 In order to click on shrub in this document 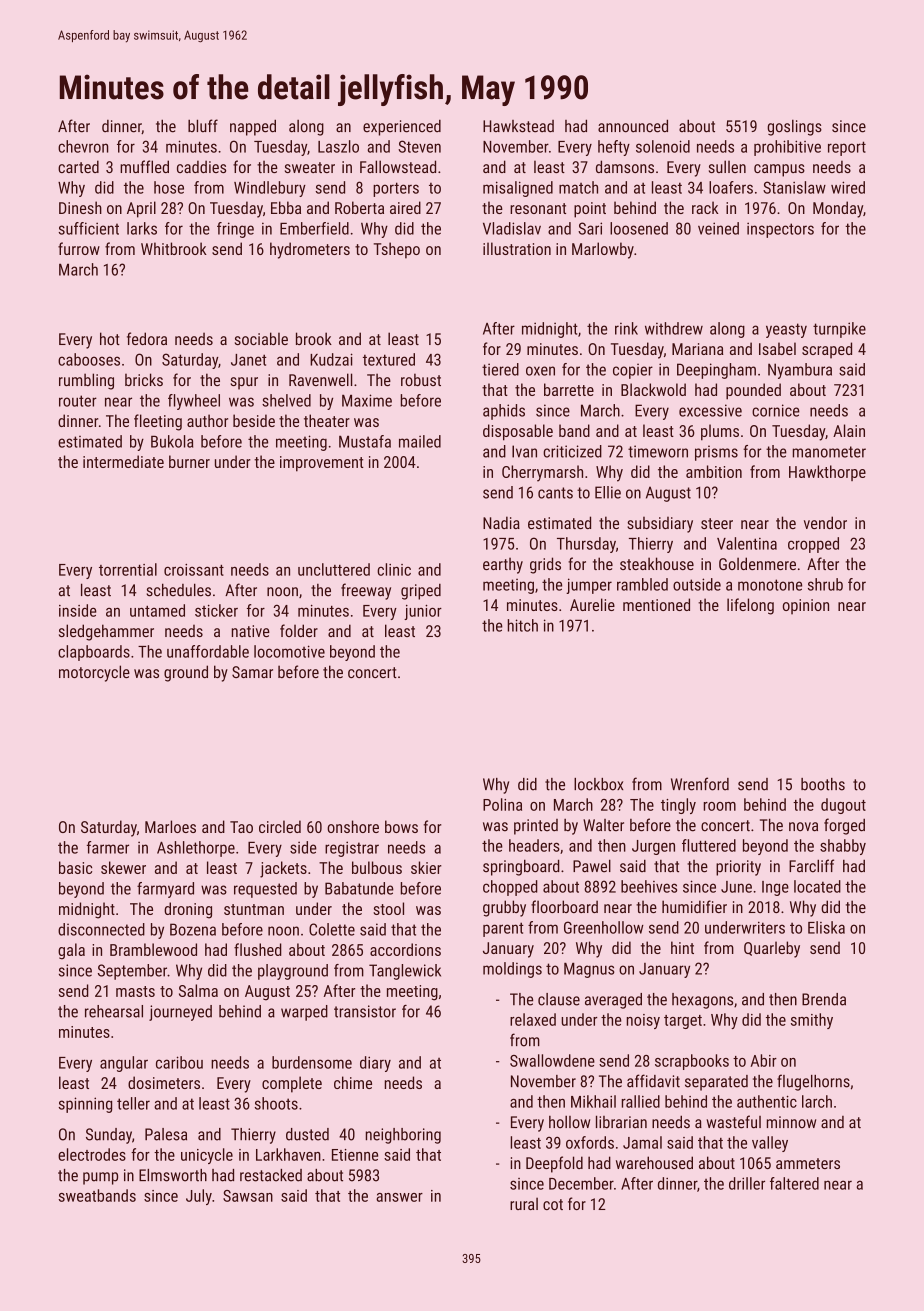, I will do `click(825, 584)`.
